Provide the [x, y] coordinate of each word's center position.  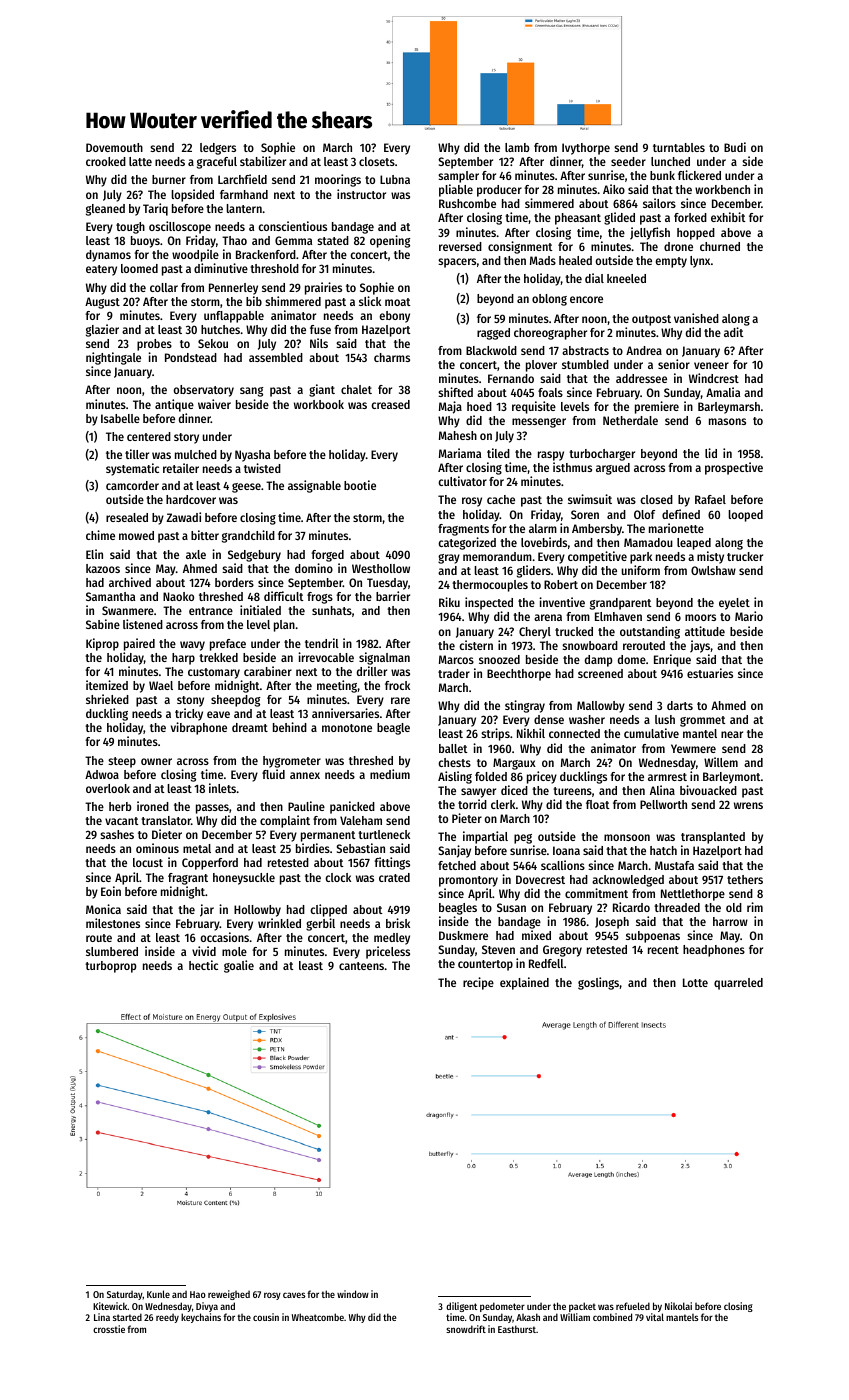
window [353, 1294]
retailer [181, 468]
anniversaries [345, 713]
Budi [735, 147]
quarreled [738, 984]
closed [656, 499]
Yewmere [693, 748]
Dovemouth [114, 147]
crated [394, 877]
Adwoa [102, 774]
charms [392, 357]
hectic [203, 965]
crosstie [109, 1329]
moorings [338, 180]
